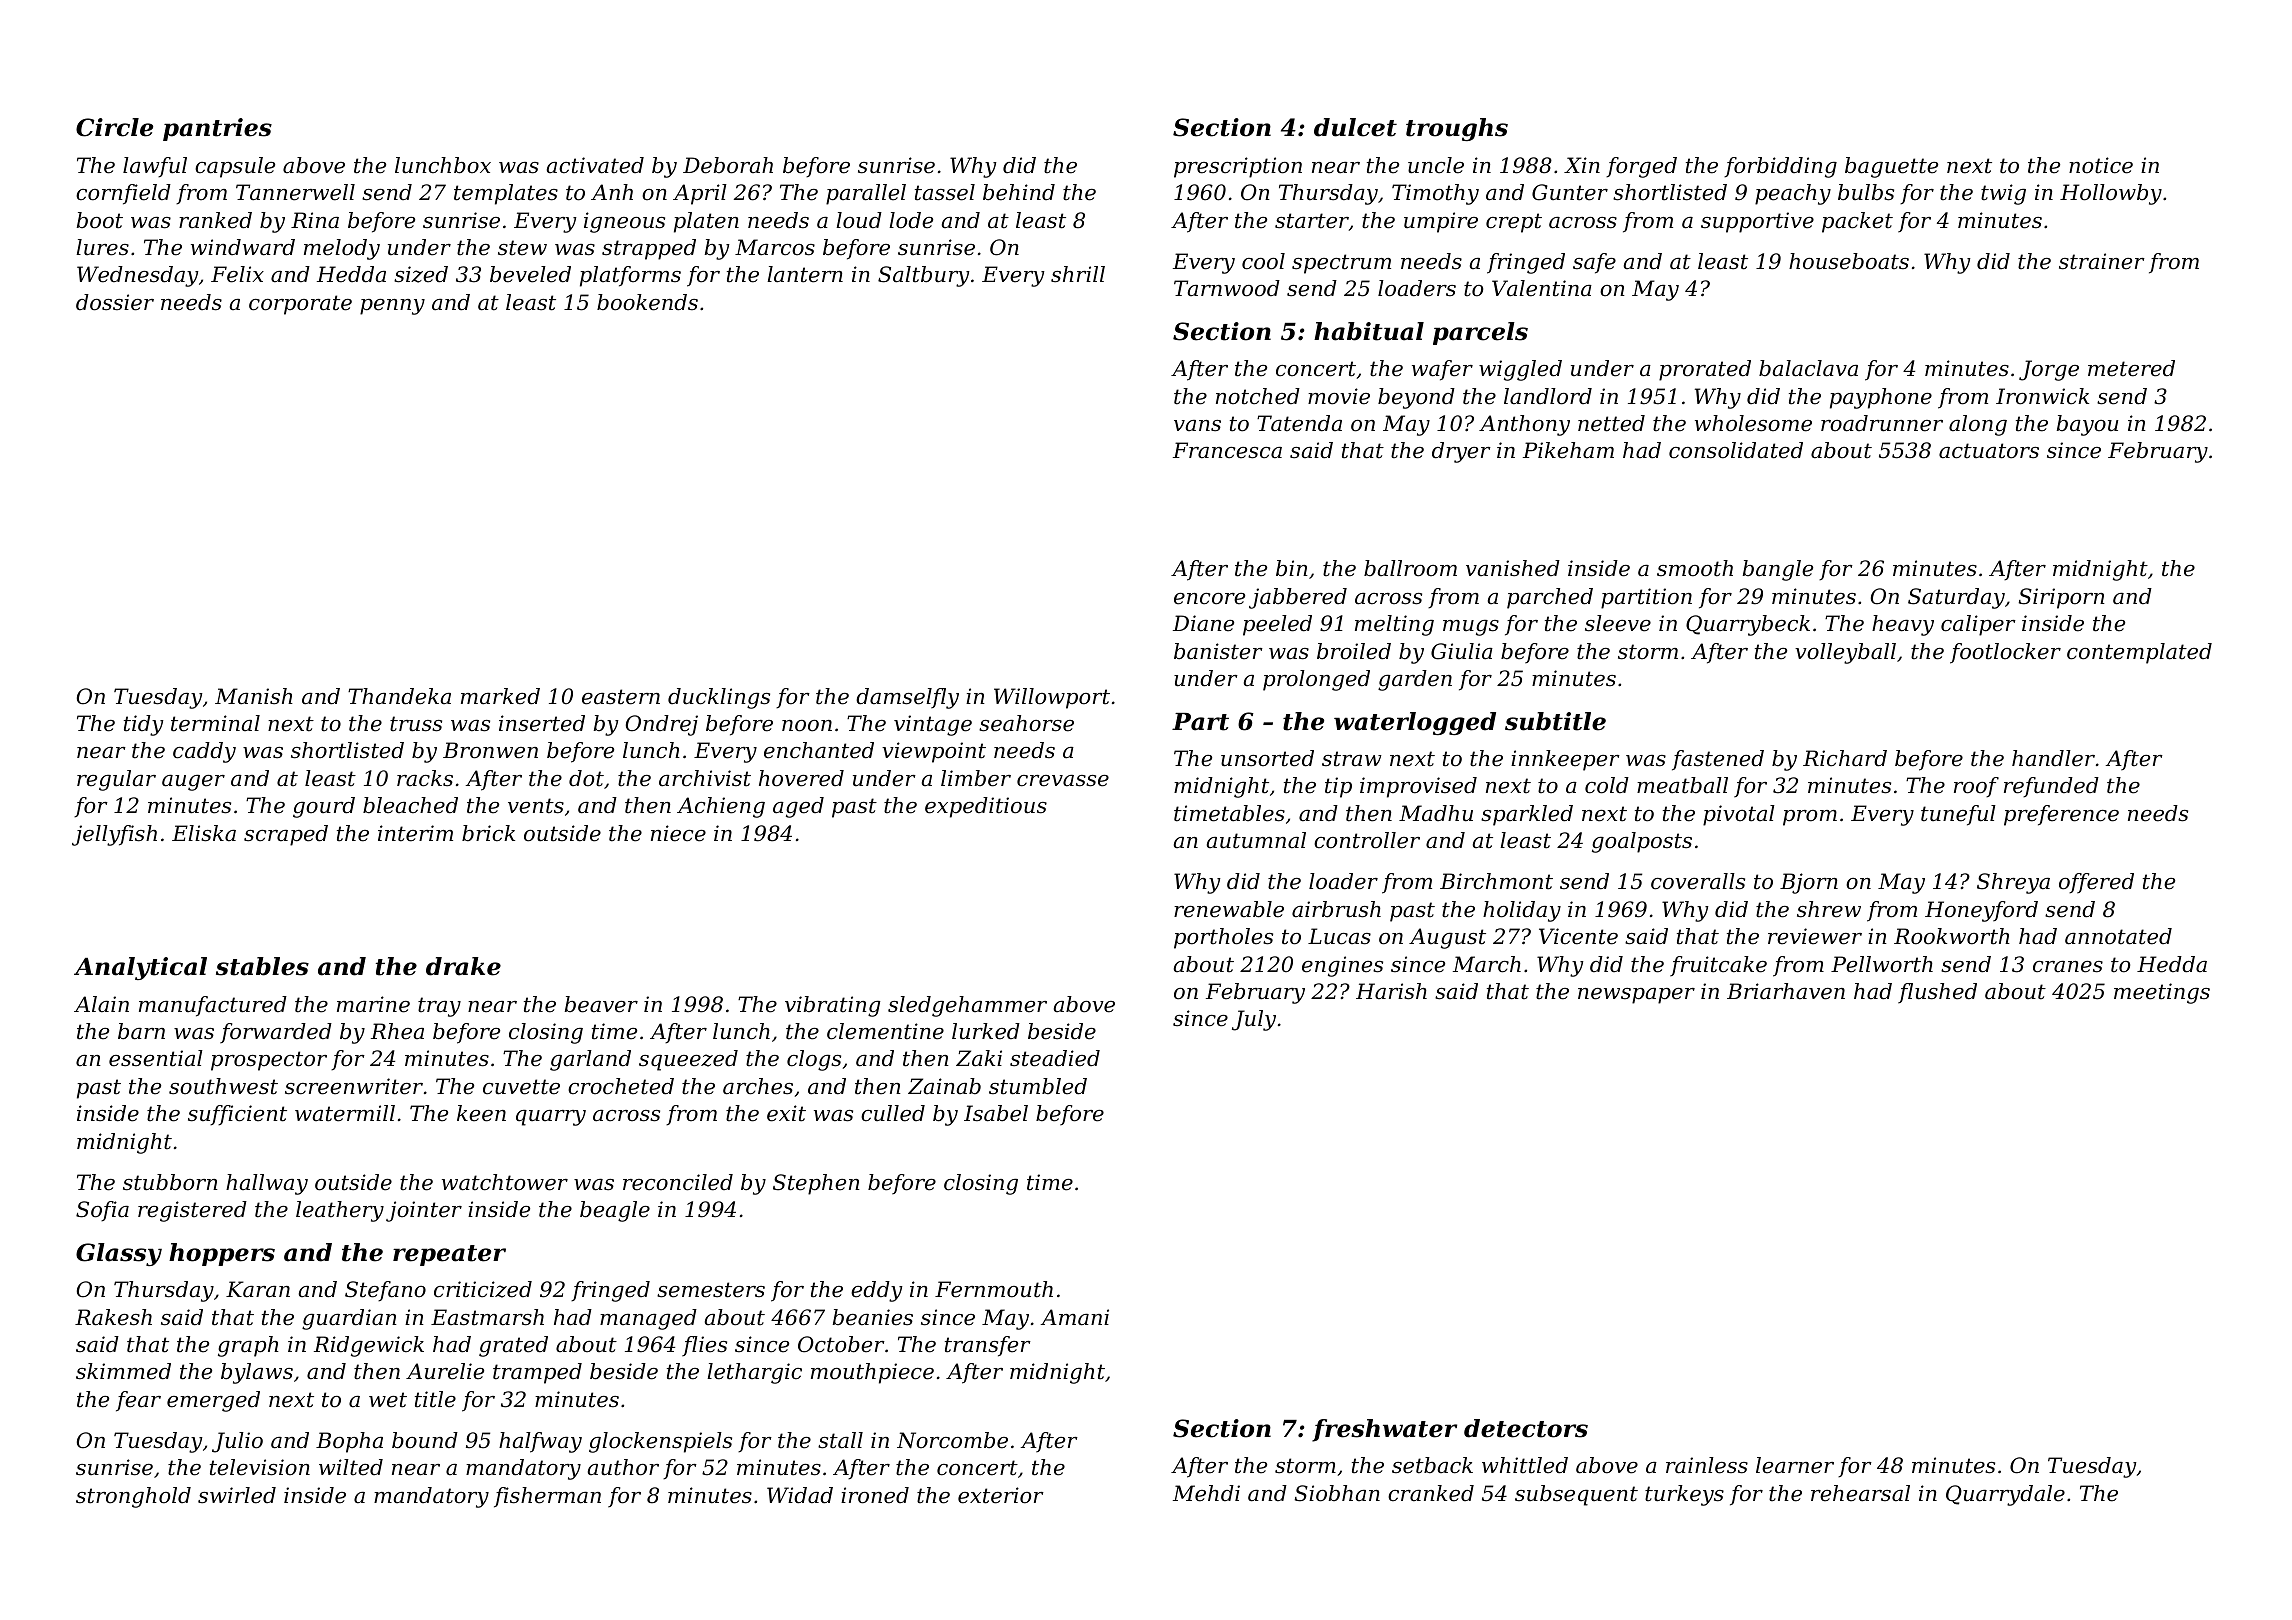 The width and height of the image is (2292, 1620). Describe the element at coordinates (1063, 781) in the image. I see `crevasse` at that location.
